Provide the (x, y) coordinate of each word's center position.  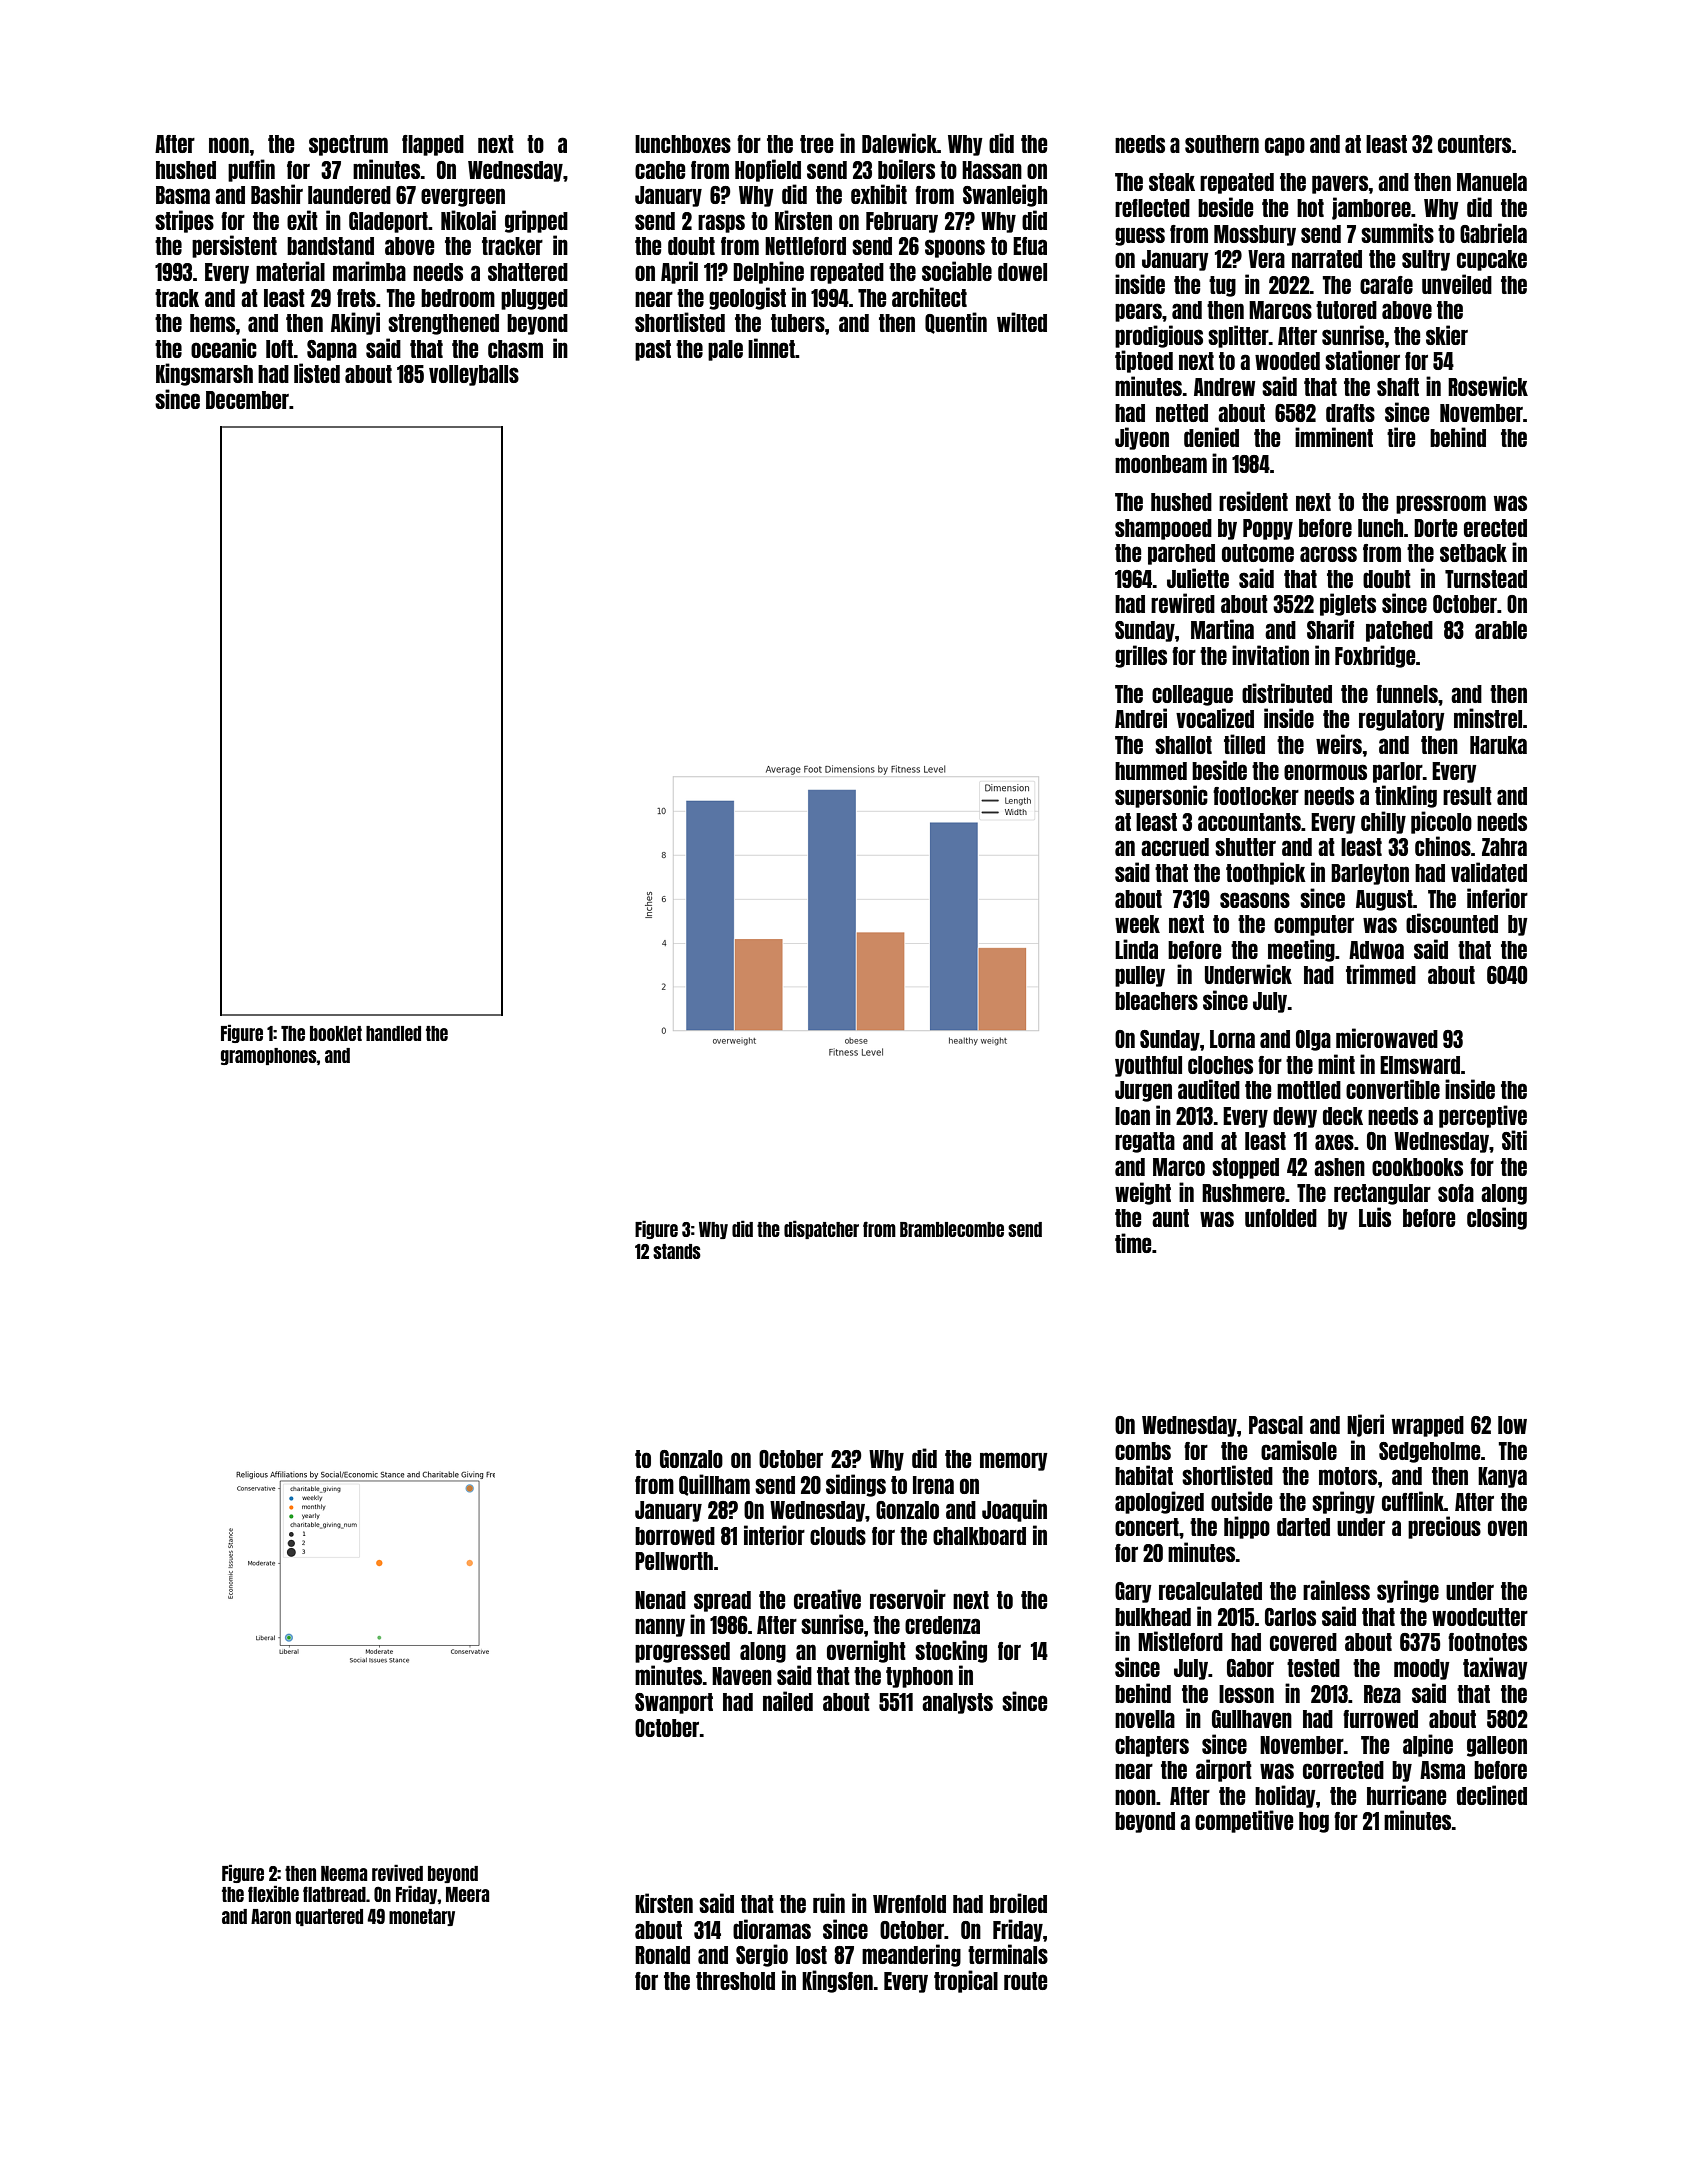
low (1512, 1425)
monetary (422, 1917)
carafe (1386, 285)
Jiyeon (1142, 438)
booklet (336, 1033)
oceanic (224, 348)
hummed (1151, 771)
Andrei (1141, 718)
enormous (1325, 772)
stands (677, 1251)
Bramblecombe (952, 1229)
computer (1314, 925)
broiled (1018, 1903)
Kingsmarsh (204, 374)
